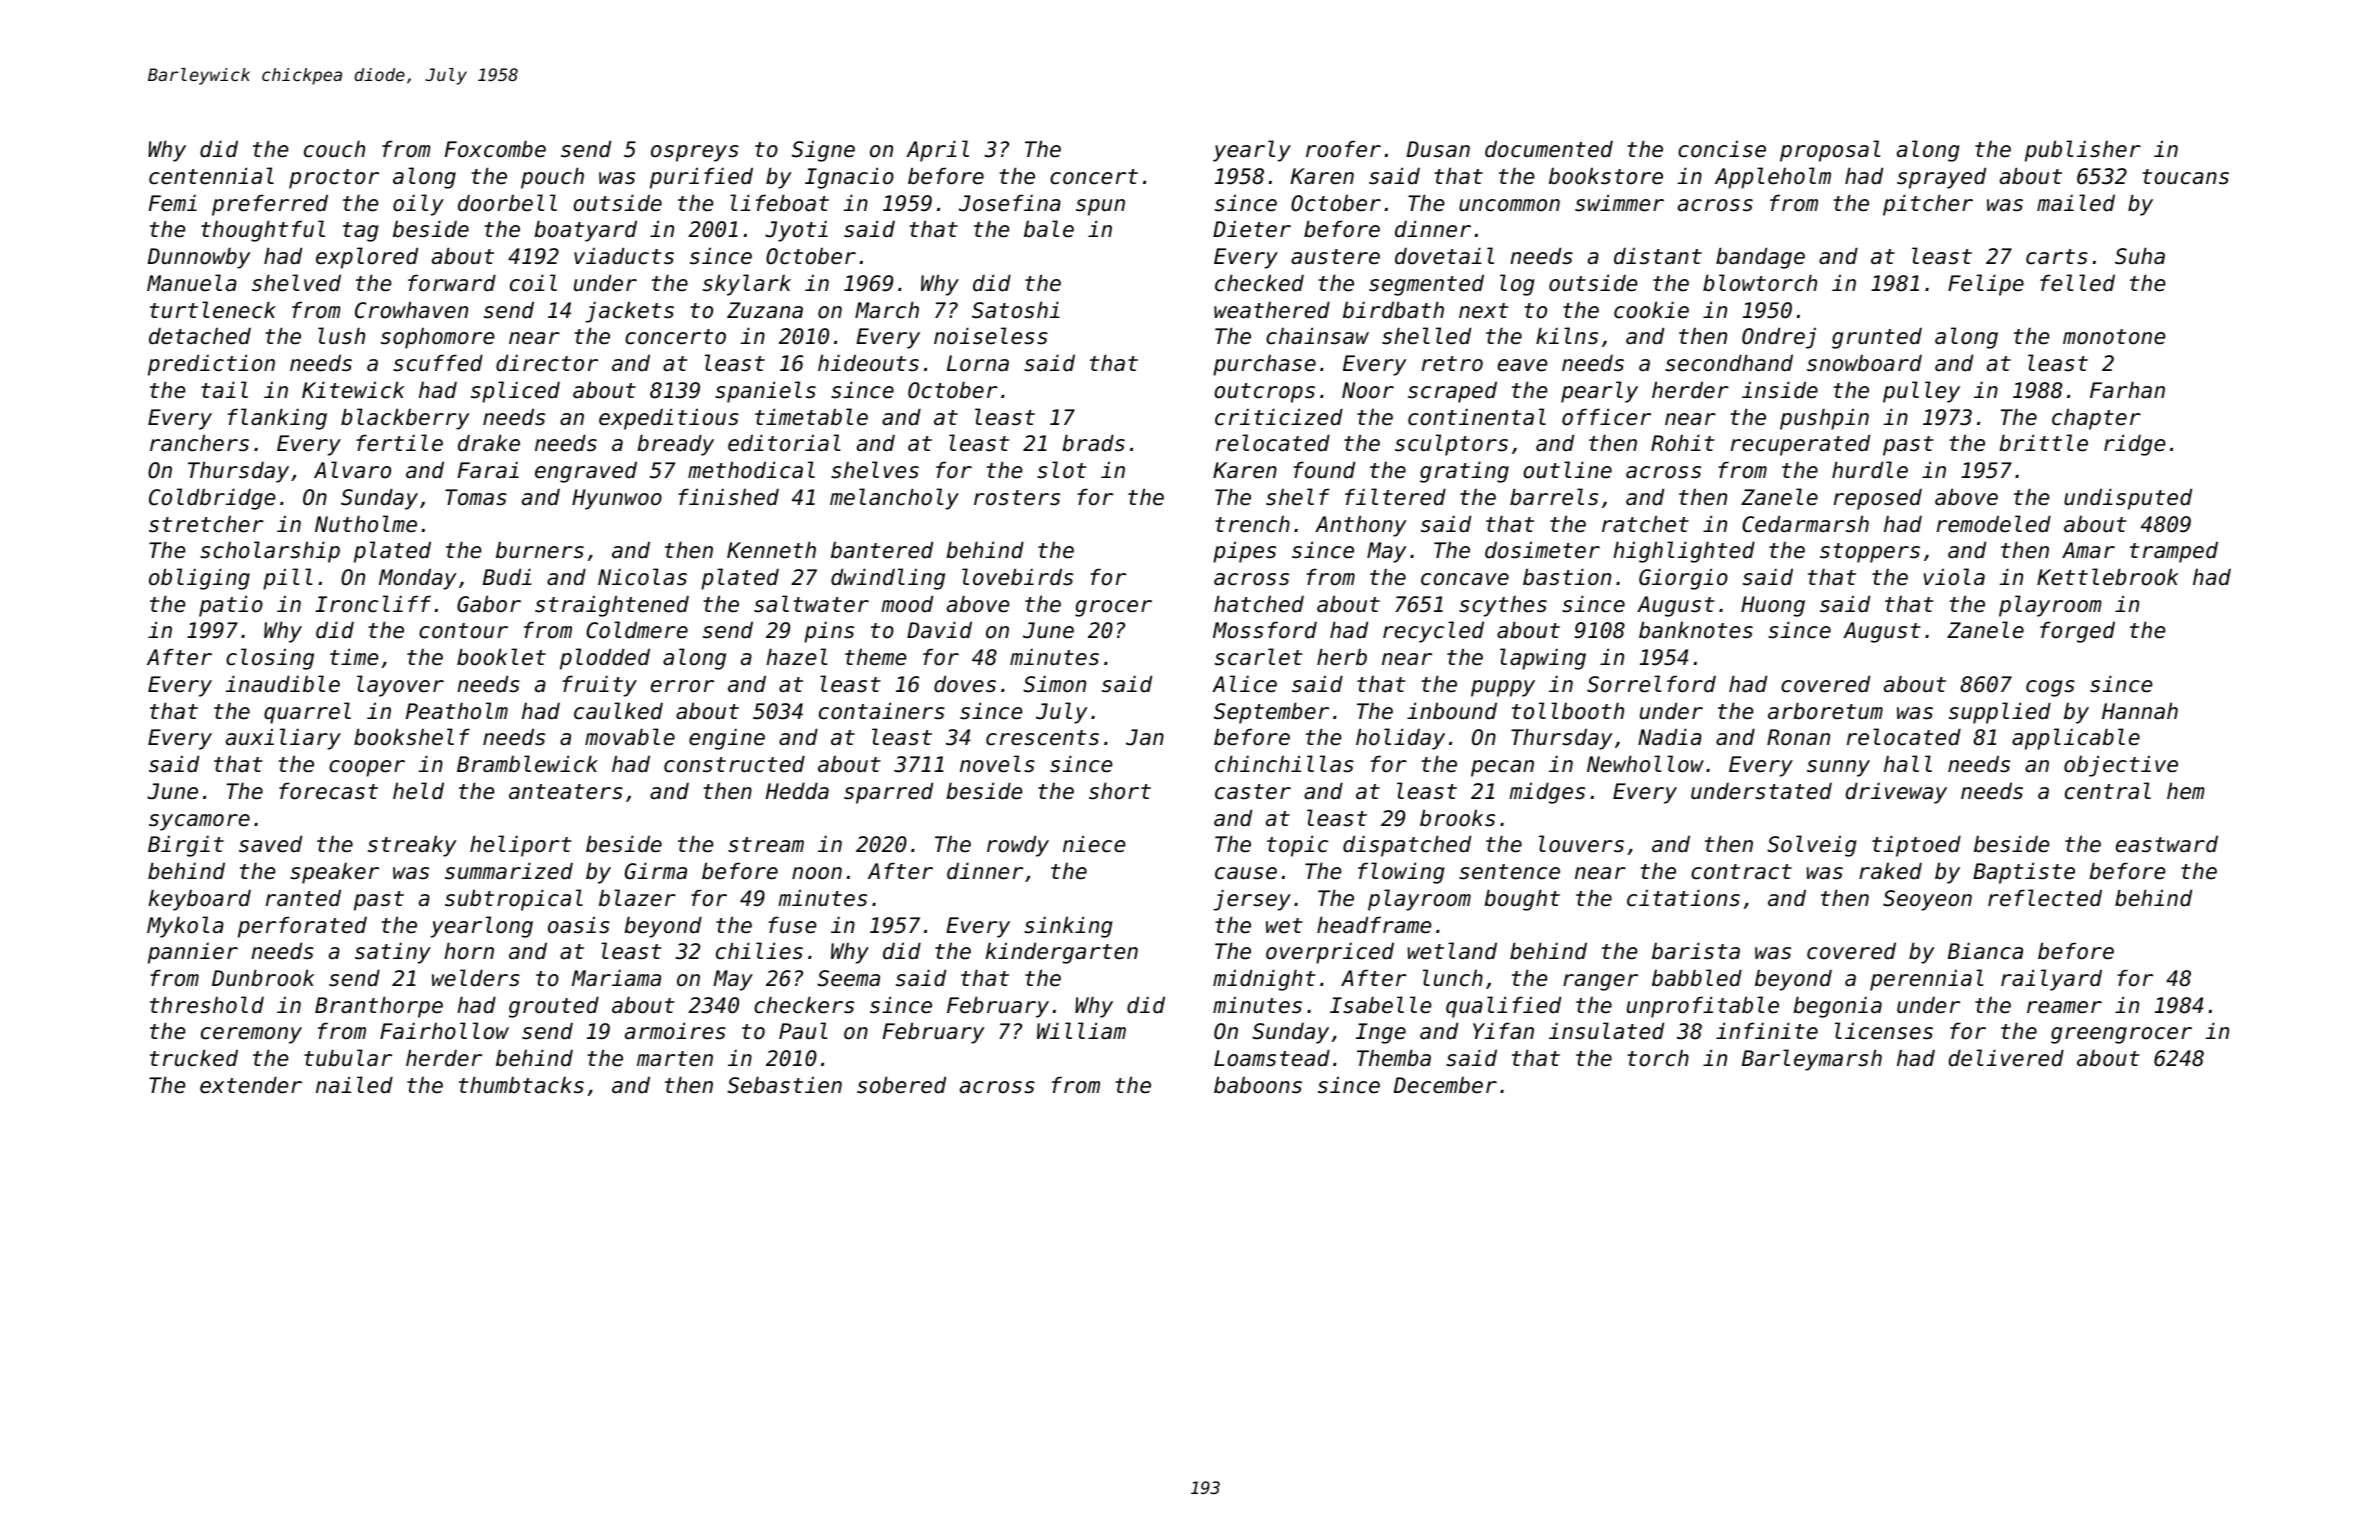 The width and height of the document is (2380, 1540). I want to click on straightened, so click(612, 606).
